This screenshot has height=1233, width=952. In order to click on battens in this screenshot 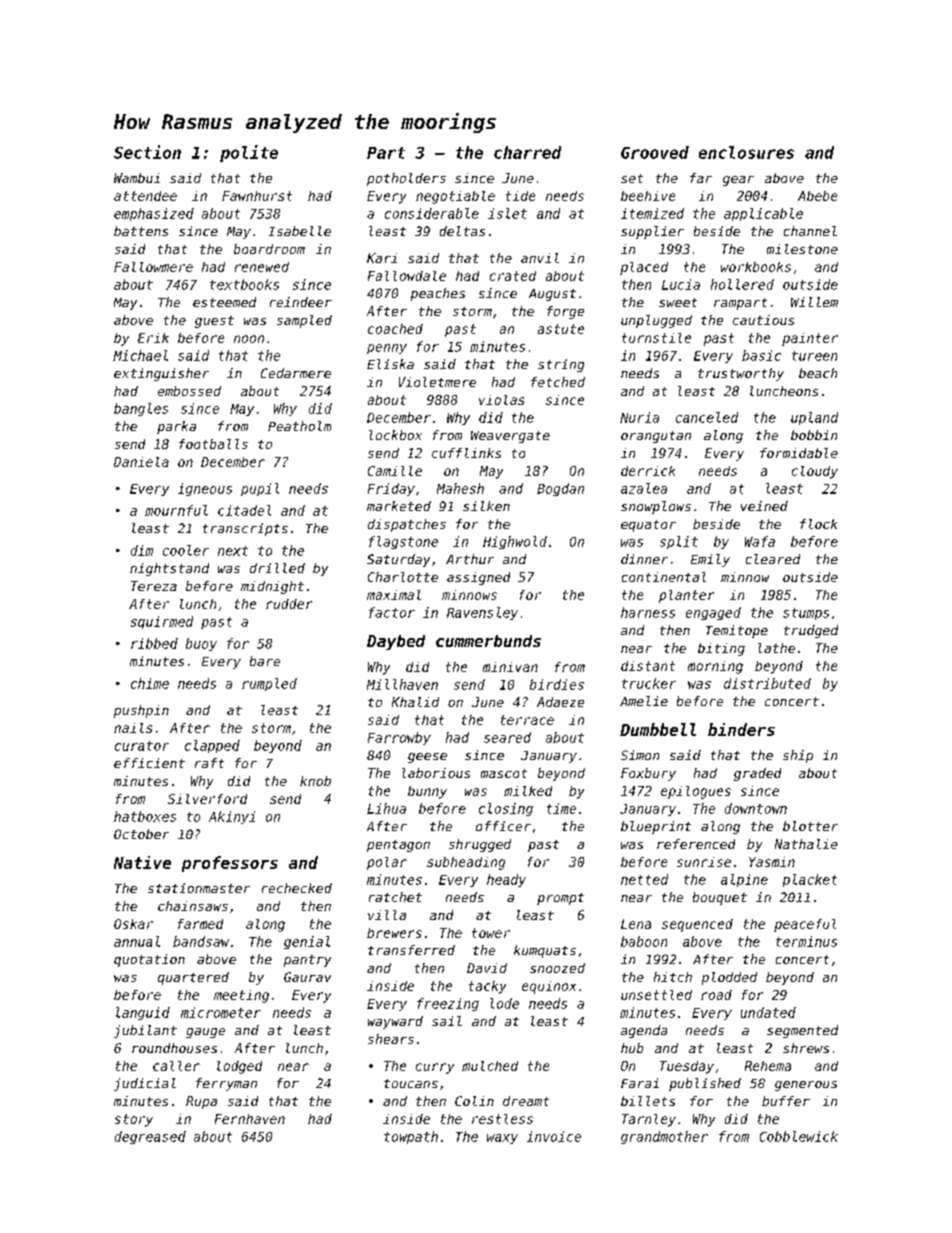, I will do `click(141, 231)`.
